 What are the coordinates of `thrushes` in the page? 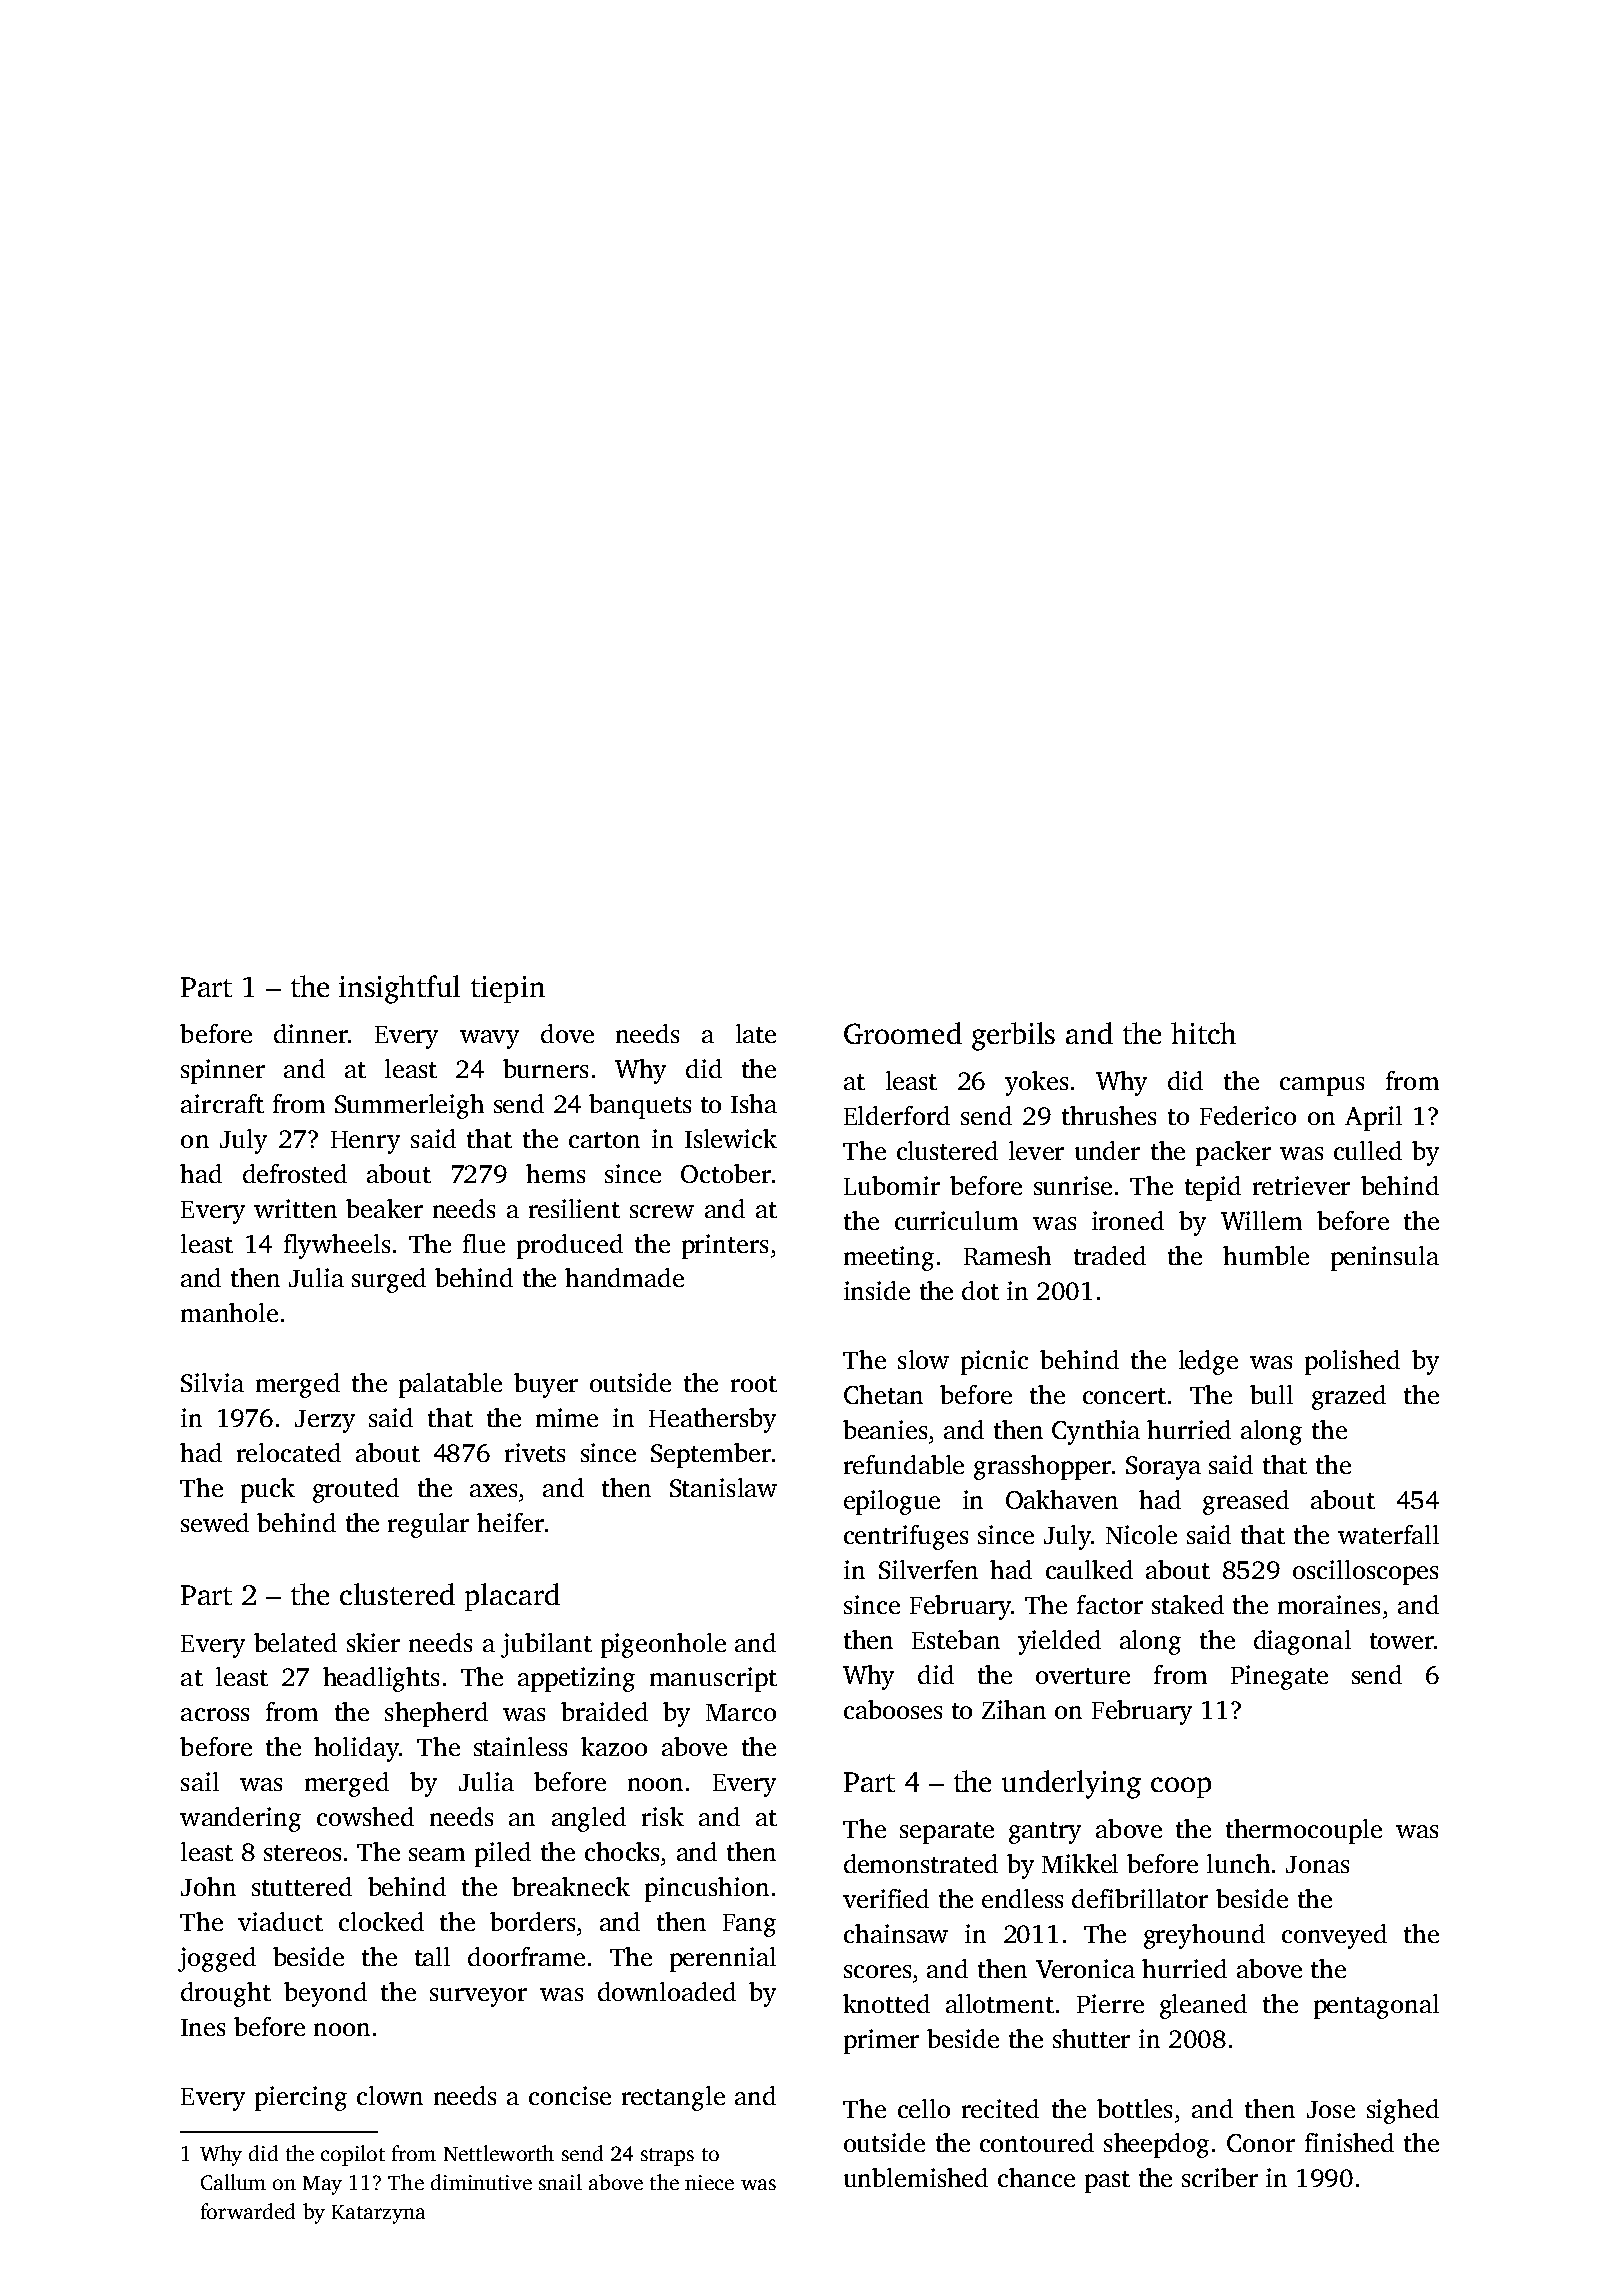 It's located at (1109, 1115).
